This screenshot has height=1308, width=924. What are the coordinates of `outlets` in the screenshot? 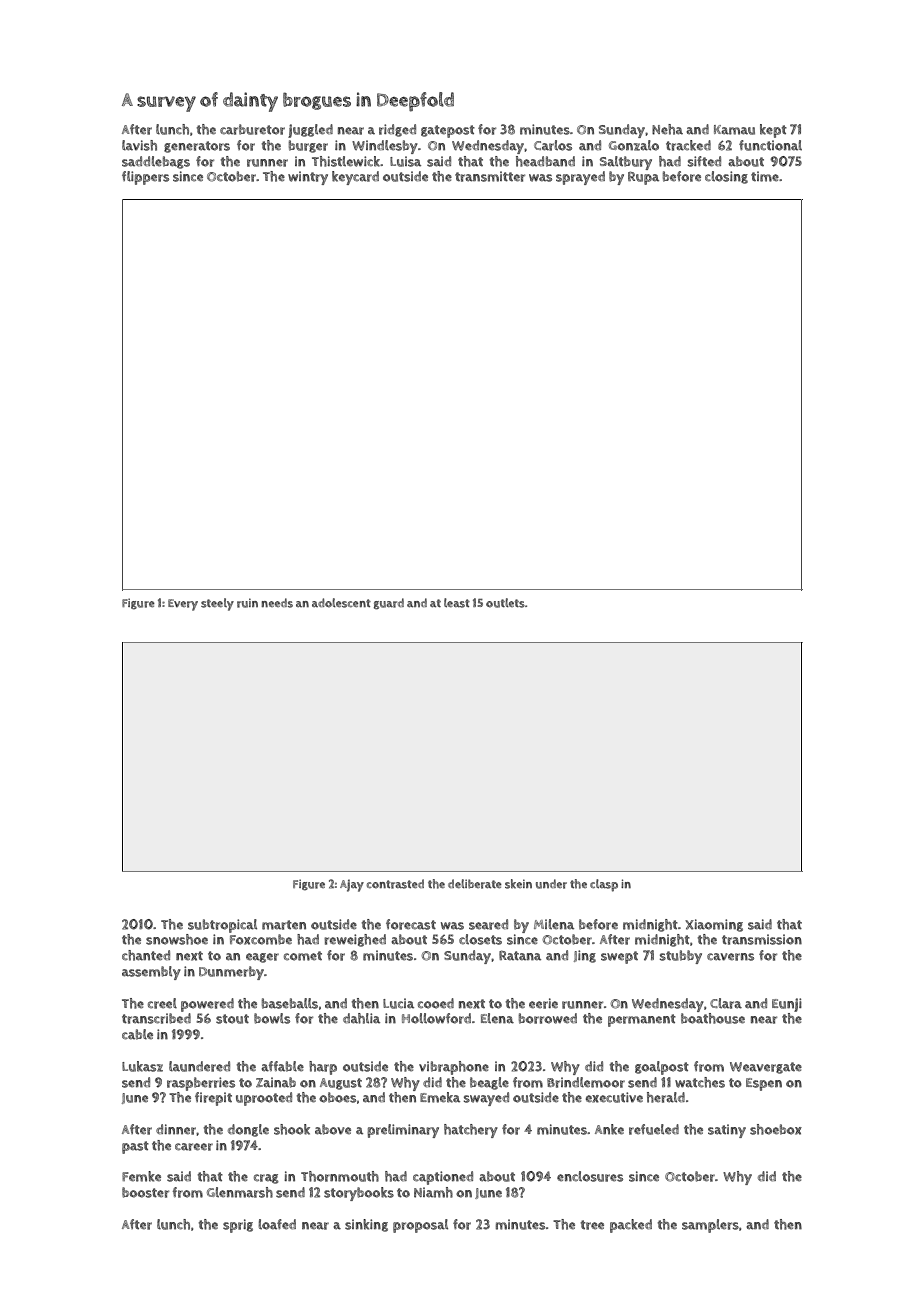 It's located at (505, 603).
